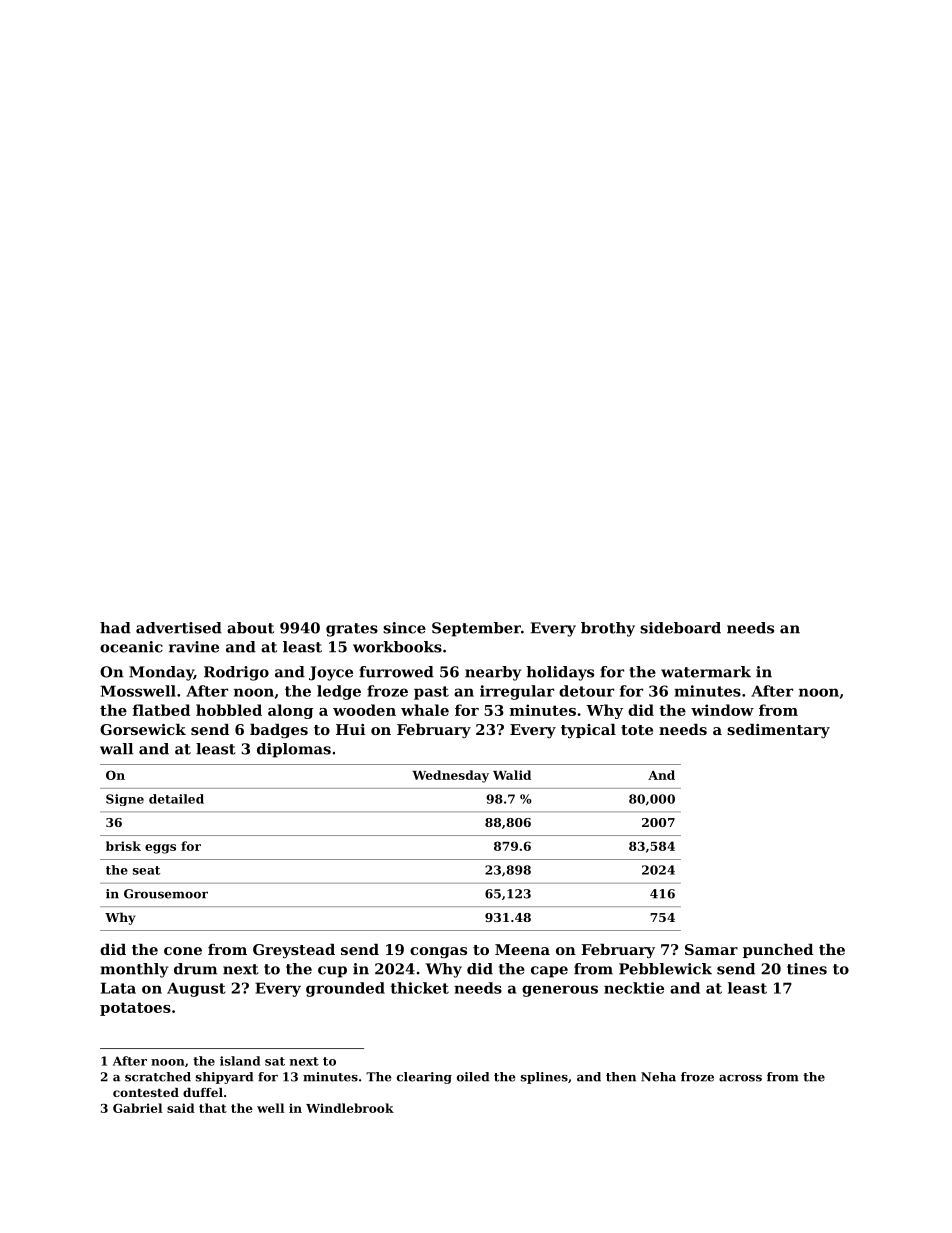 This screenshot has height=1233, width=952. I want to click on Windlebrook, so click(350, 1108).
